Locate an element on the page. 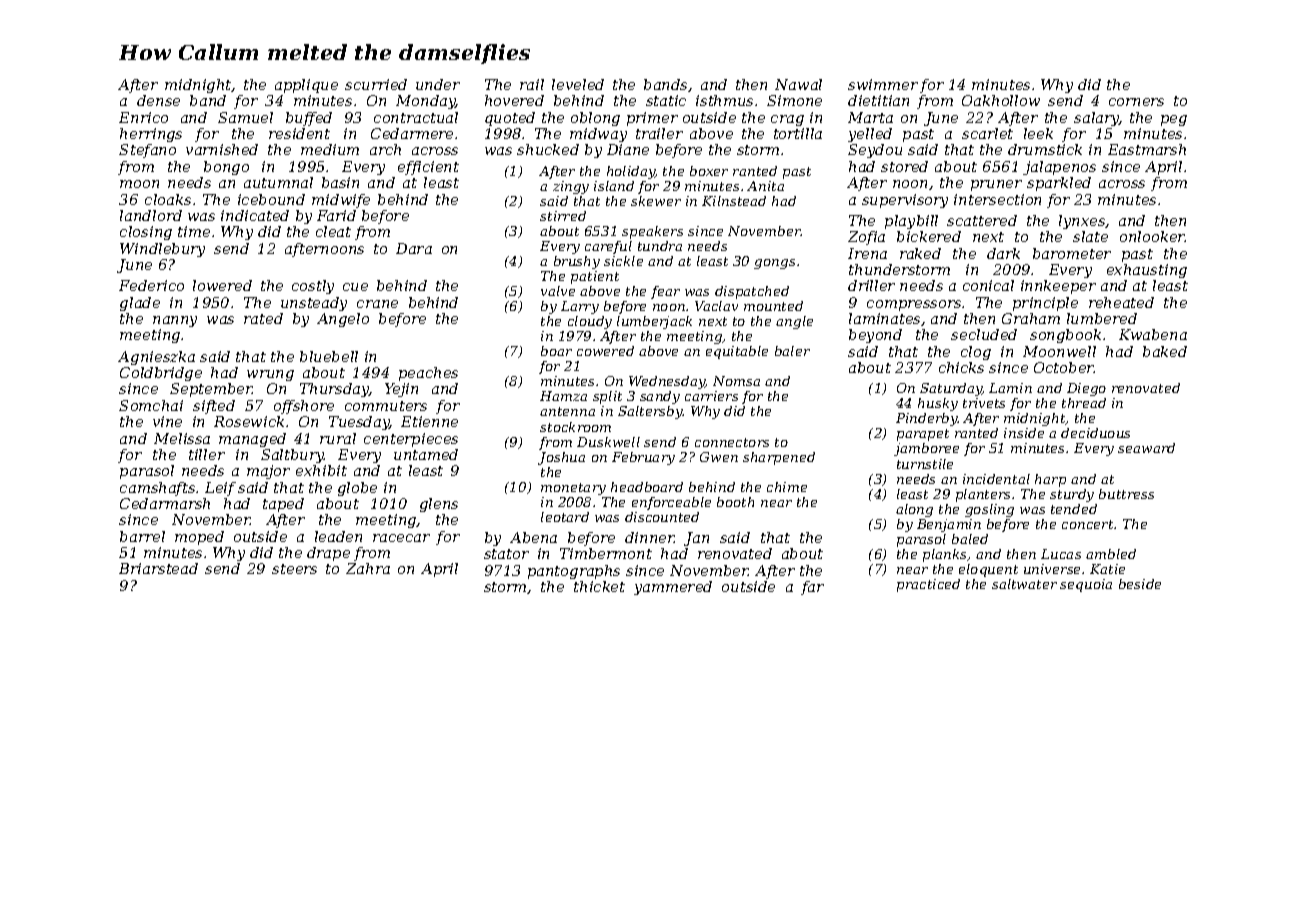 This page has height=924, width=1308. peg is located at coordinates (1174, 120).
